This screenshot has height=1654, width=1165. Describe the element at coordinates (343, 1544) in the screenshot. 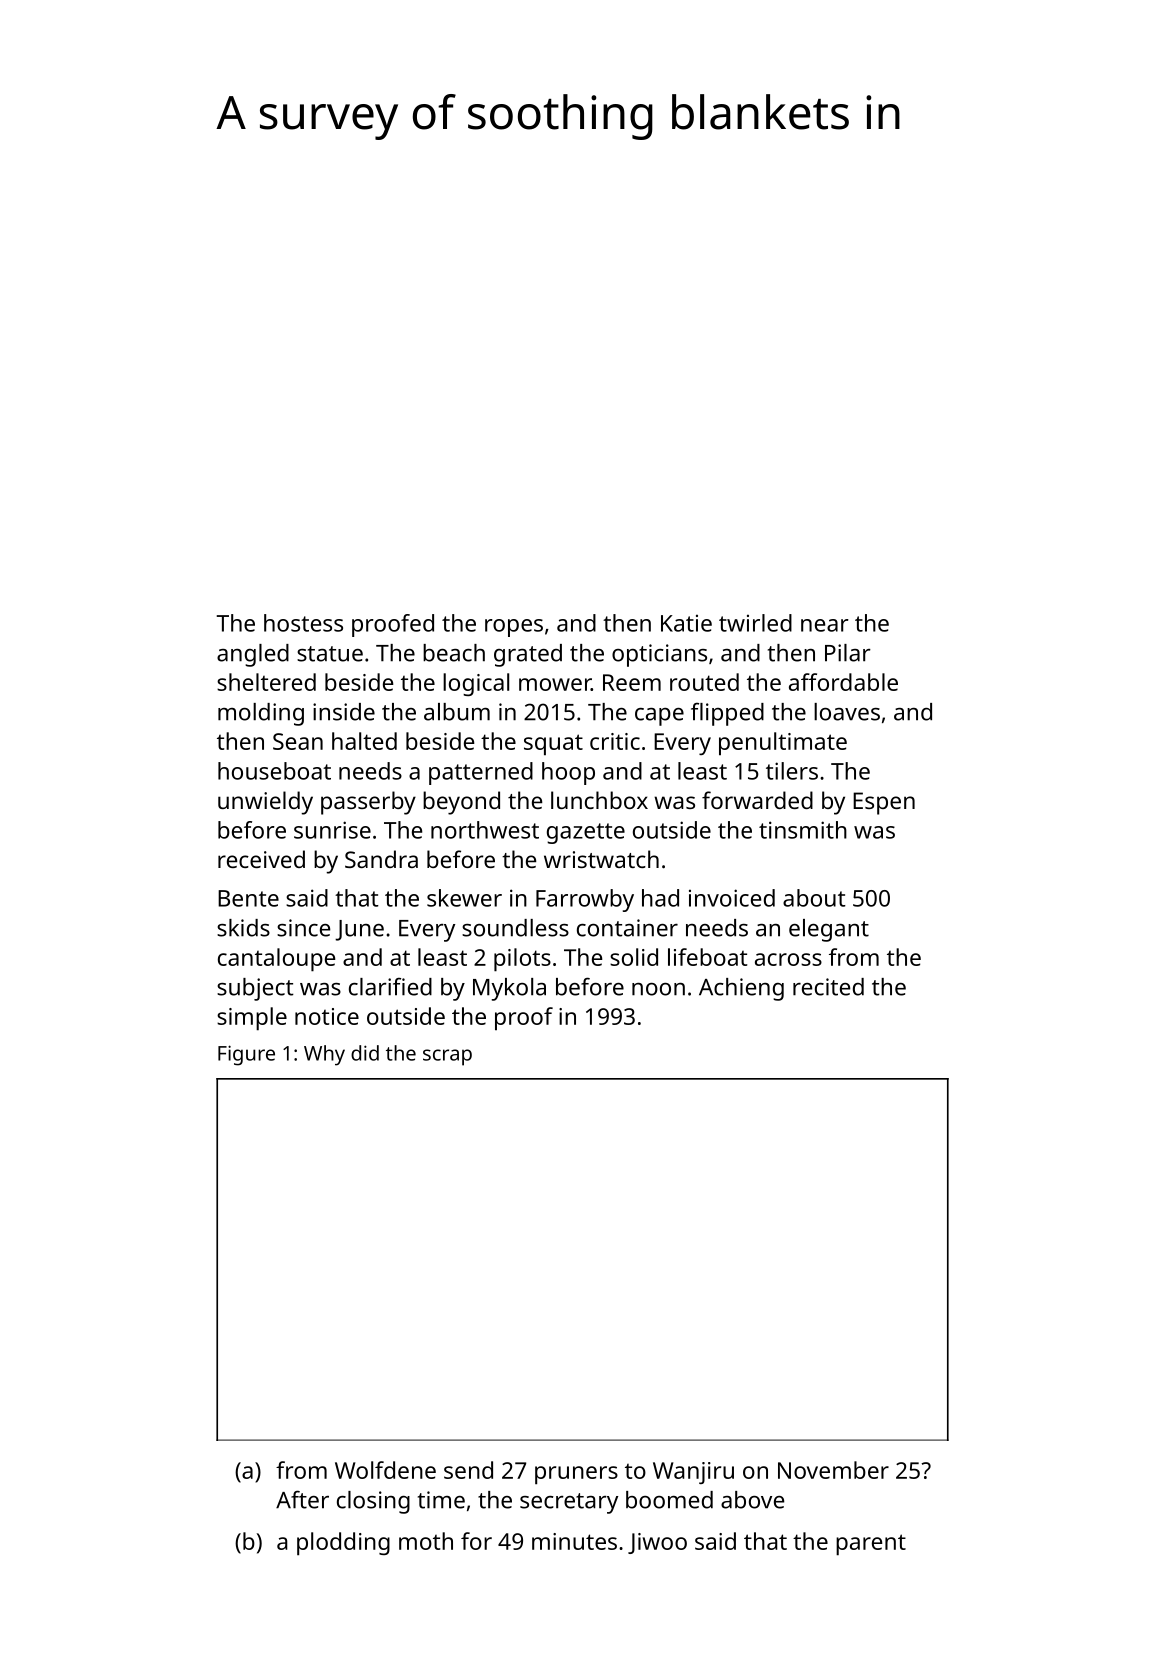

I see `plodding` at that location.
